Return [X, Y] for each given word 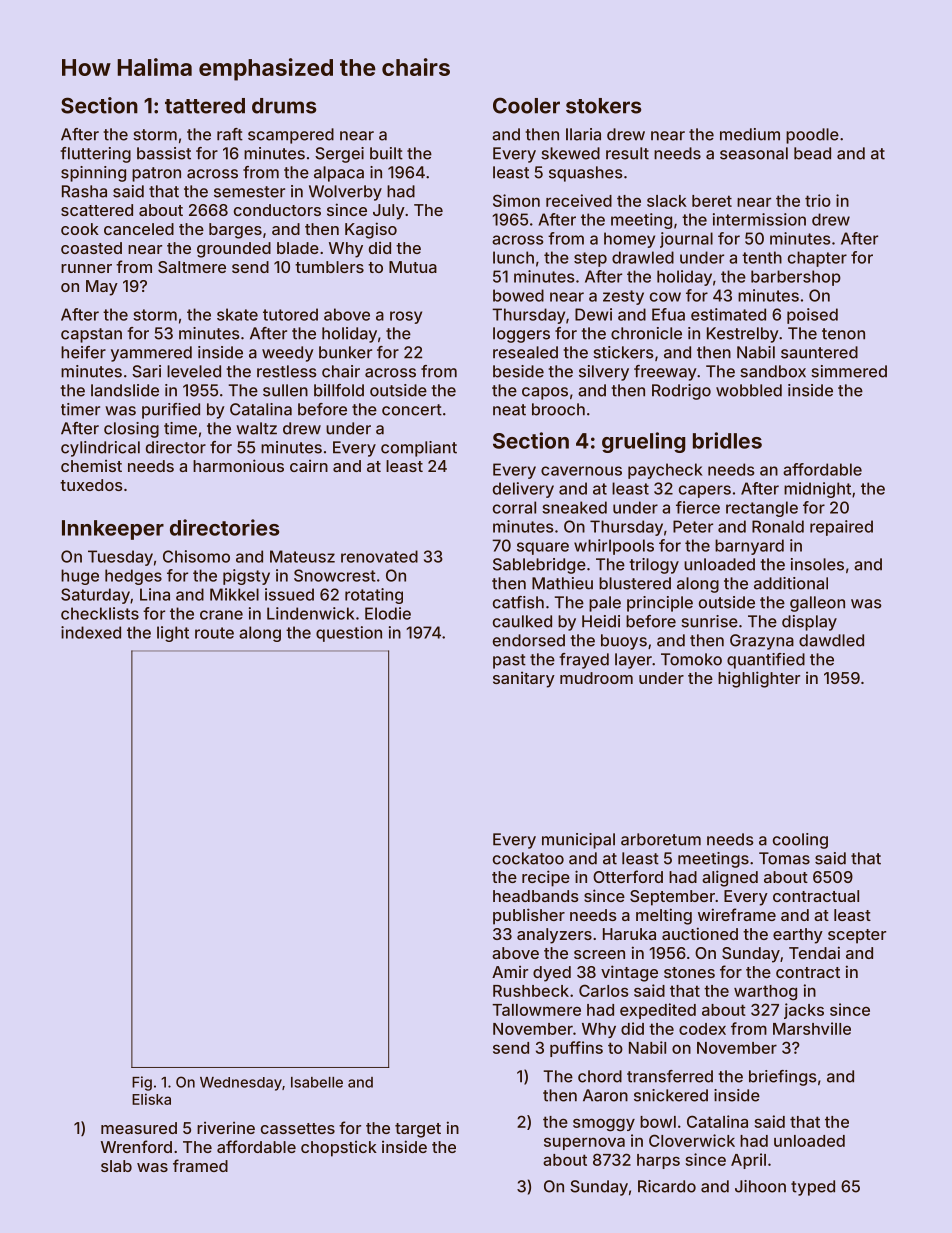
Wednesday [241, 1084]
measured [139, 1128]
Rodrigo [681, 392]
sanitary [524, 680]
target [418, 1130]
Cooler [526, 105]
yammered [151, 354]
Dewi [593, 314]
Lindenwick [311, 613]
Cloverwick [692, 1140]
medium [750, 134]
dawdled [831, 640]
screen [599, 954]
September [672, 898]
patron [156, 174]
